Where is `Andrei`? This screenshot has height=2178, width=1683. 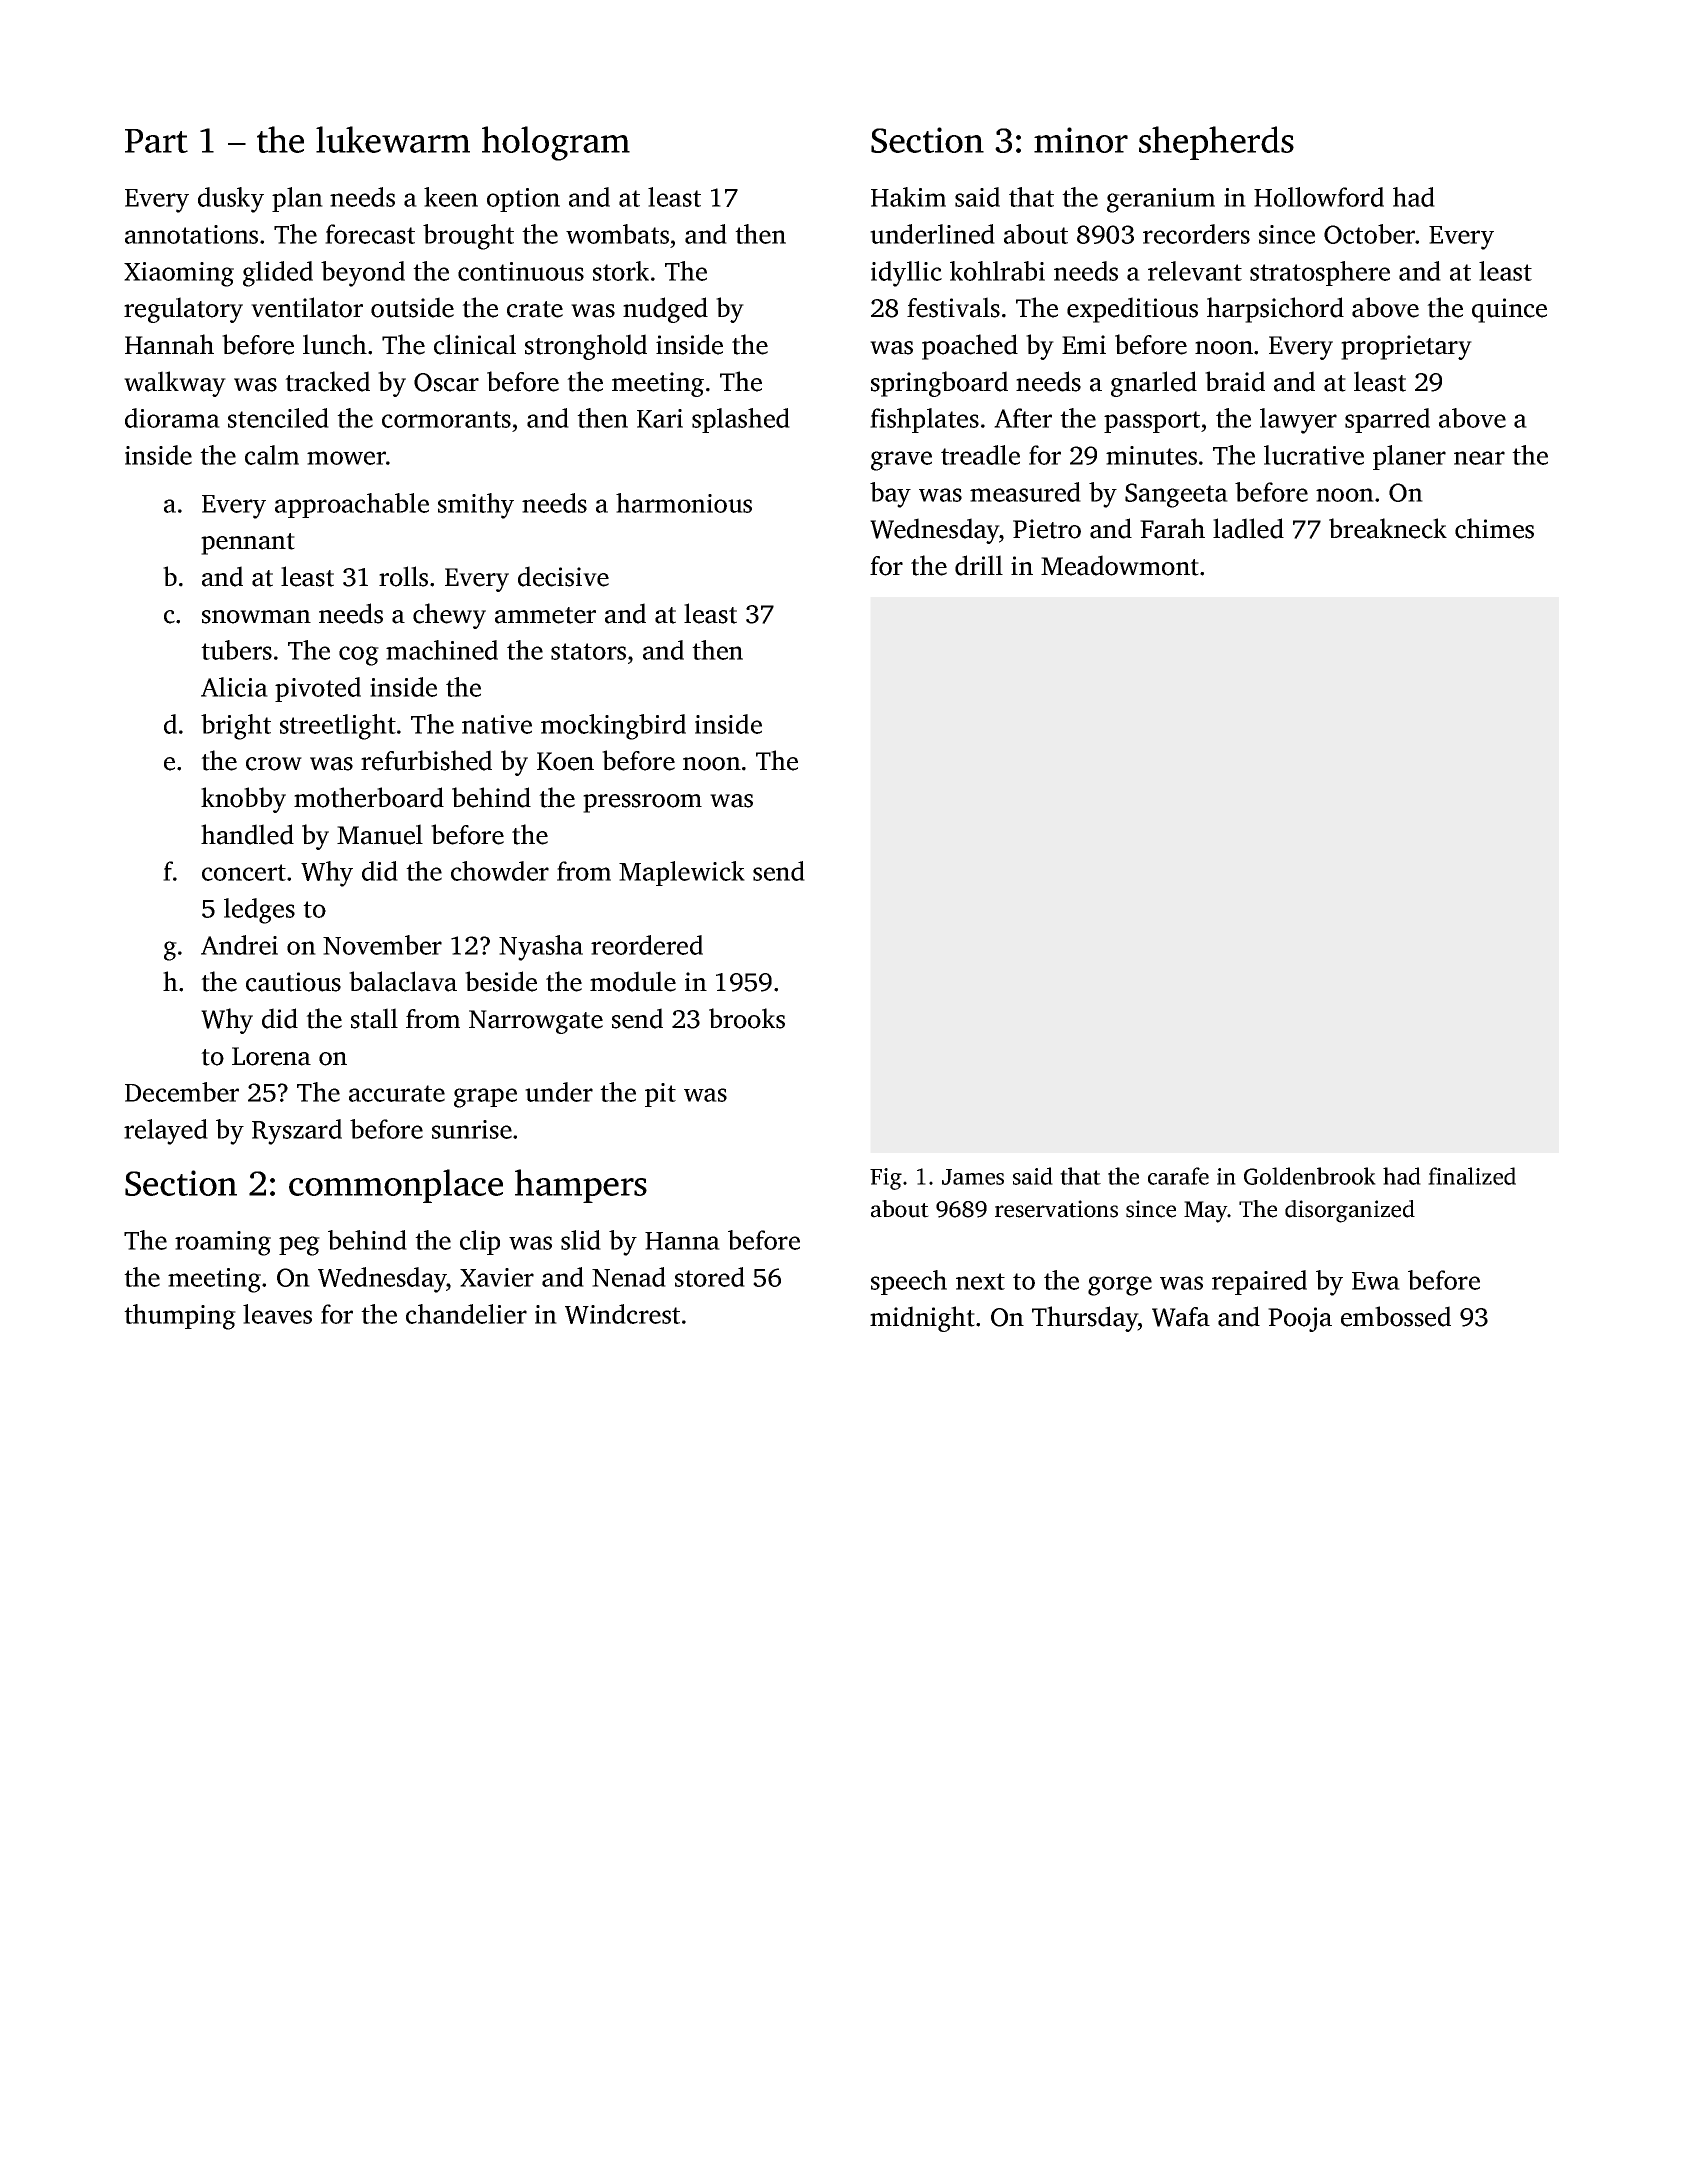
Andrei is located at coordinates (239, 945).
